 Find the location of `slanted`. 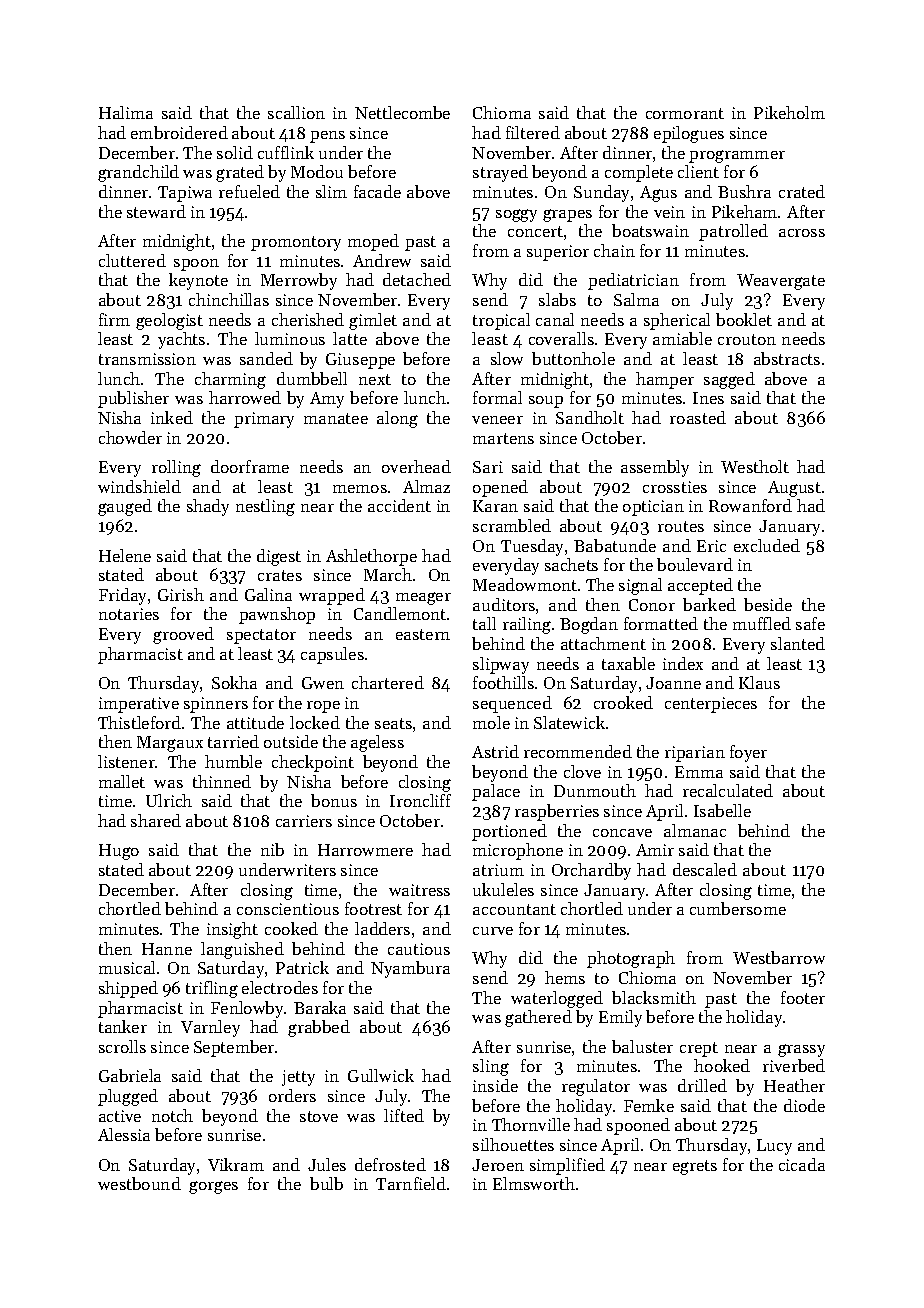

slanted is located at coordinates (798, 643).
